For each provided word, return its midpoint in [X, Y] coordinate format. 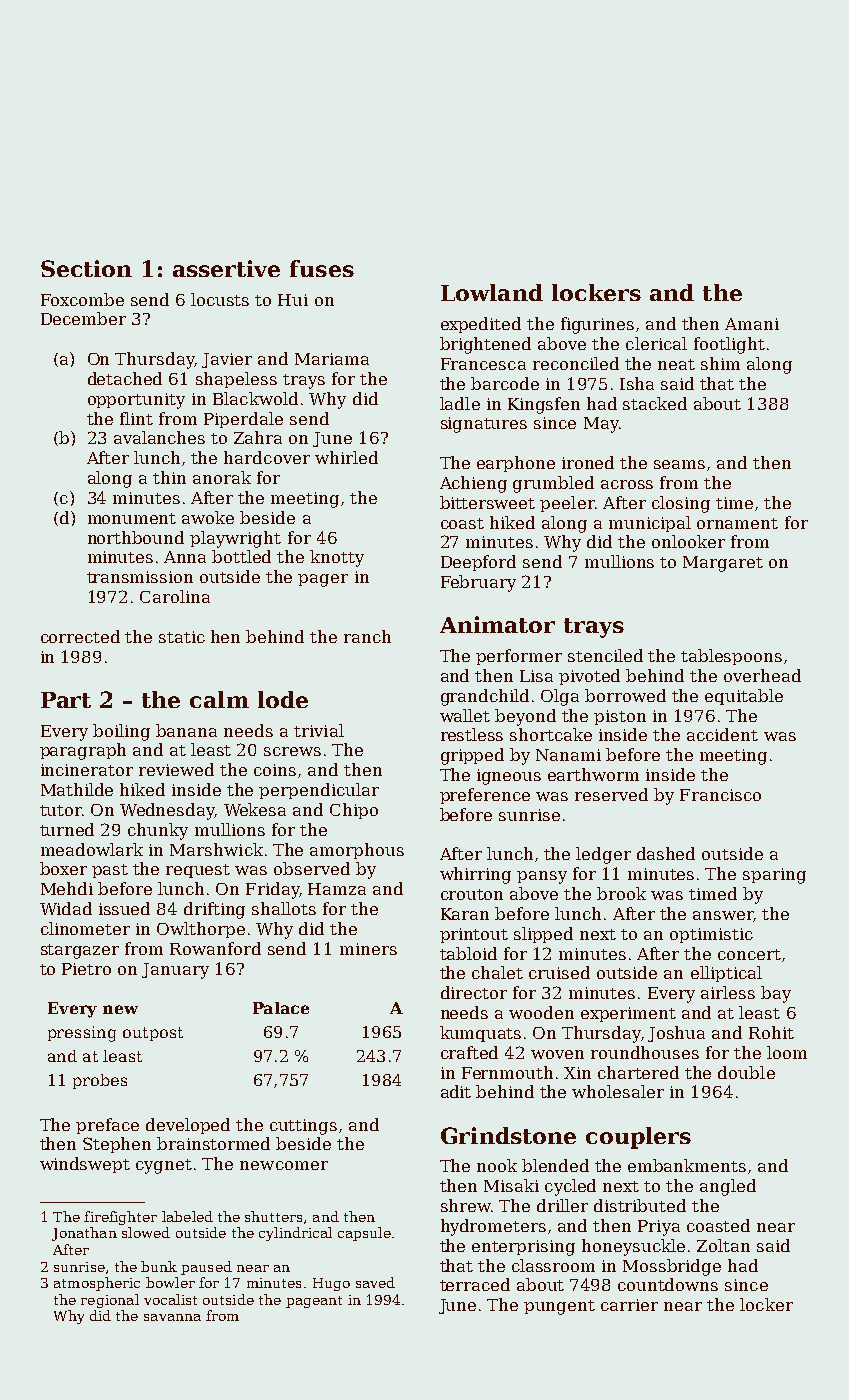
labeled [187, 1216]
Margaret [723, 564]
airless [728, 992]
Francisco [720, 795]
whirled [346, 457]
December [83, 318]
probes [100, 1081]
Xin [577, 1073]
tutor [61, 810]
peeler [567, 504]
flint [136, 418]
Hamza [337, 889]
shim [720, 363]
